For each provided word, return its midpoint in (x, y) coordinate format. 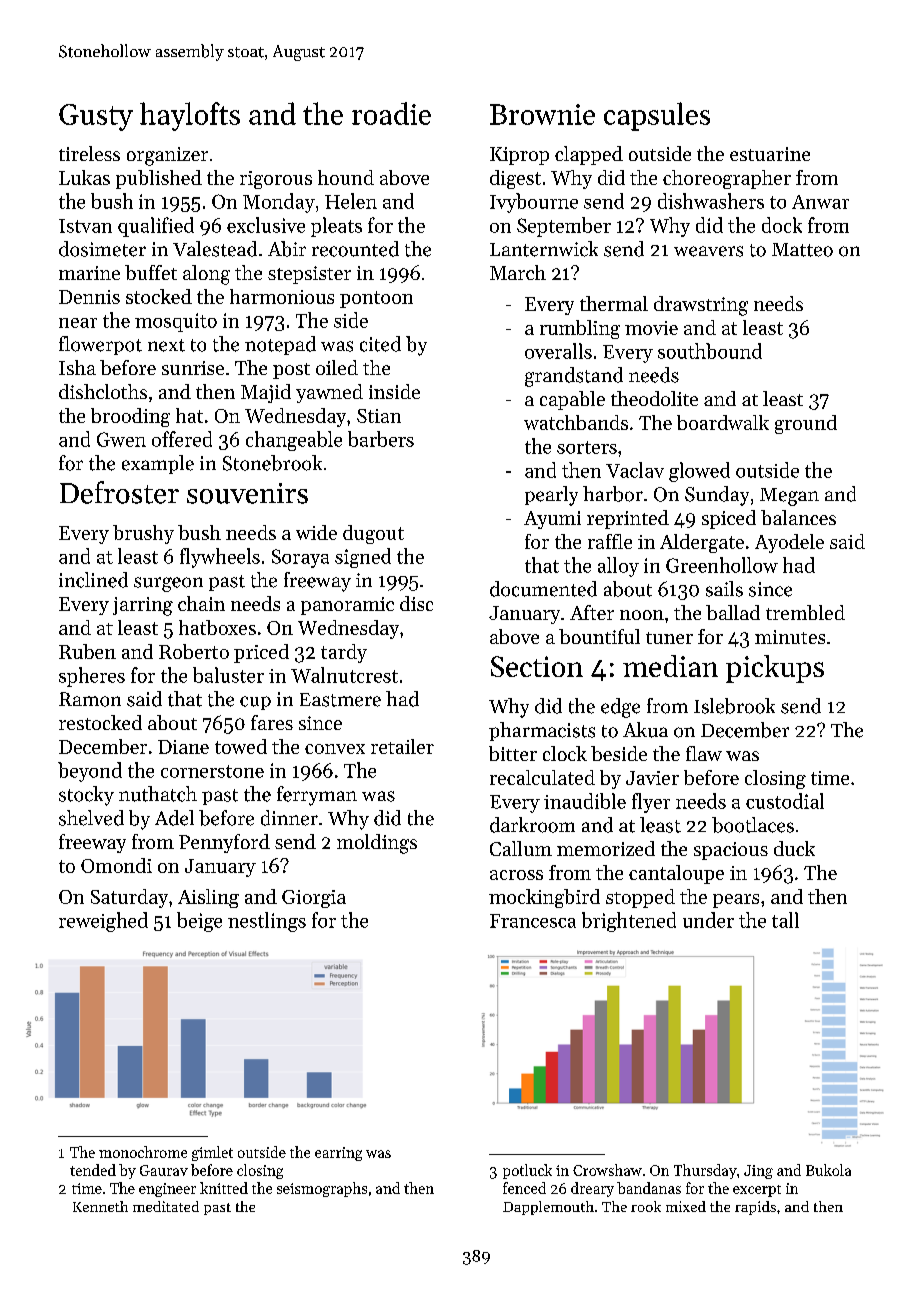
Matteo (802, 250)
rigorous (276, 180)
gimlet (212, 1153)
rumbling (580, 329)
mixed (686, 1206)
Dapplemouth (548, 1208)
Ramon (90, 699)
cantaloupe (676, 874)
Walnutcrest (344, 675)
